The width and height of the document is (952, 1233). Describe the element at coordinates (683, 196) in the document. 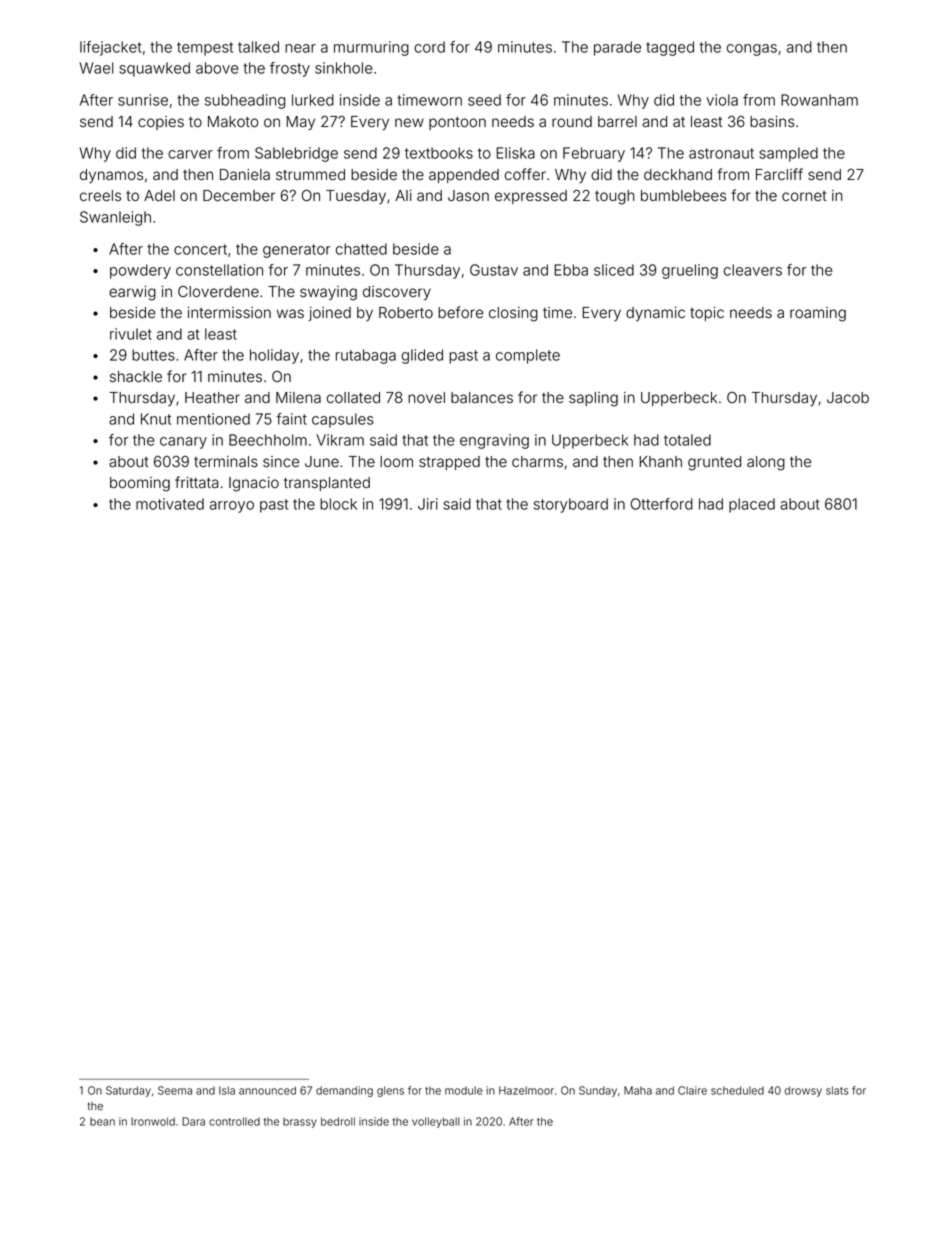

I see `bumblebees` at that location.
